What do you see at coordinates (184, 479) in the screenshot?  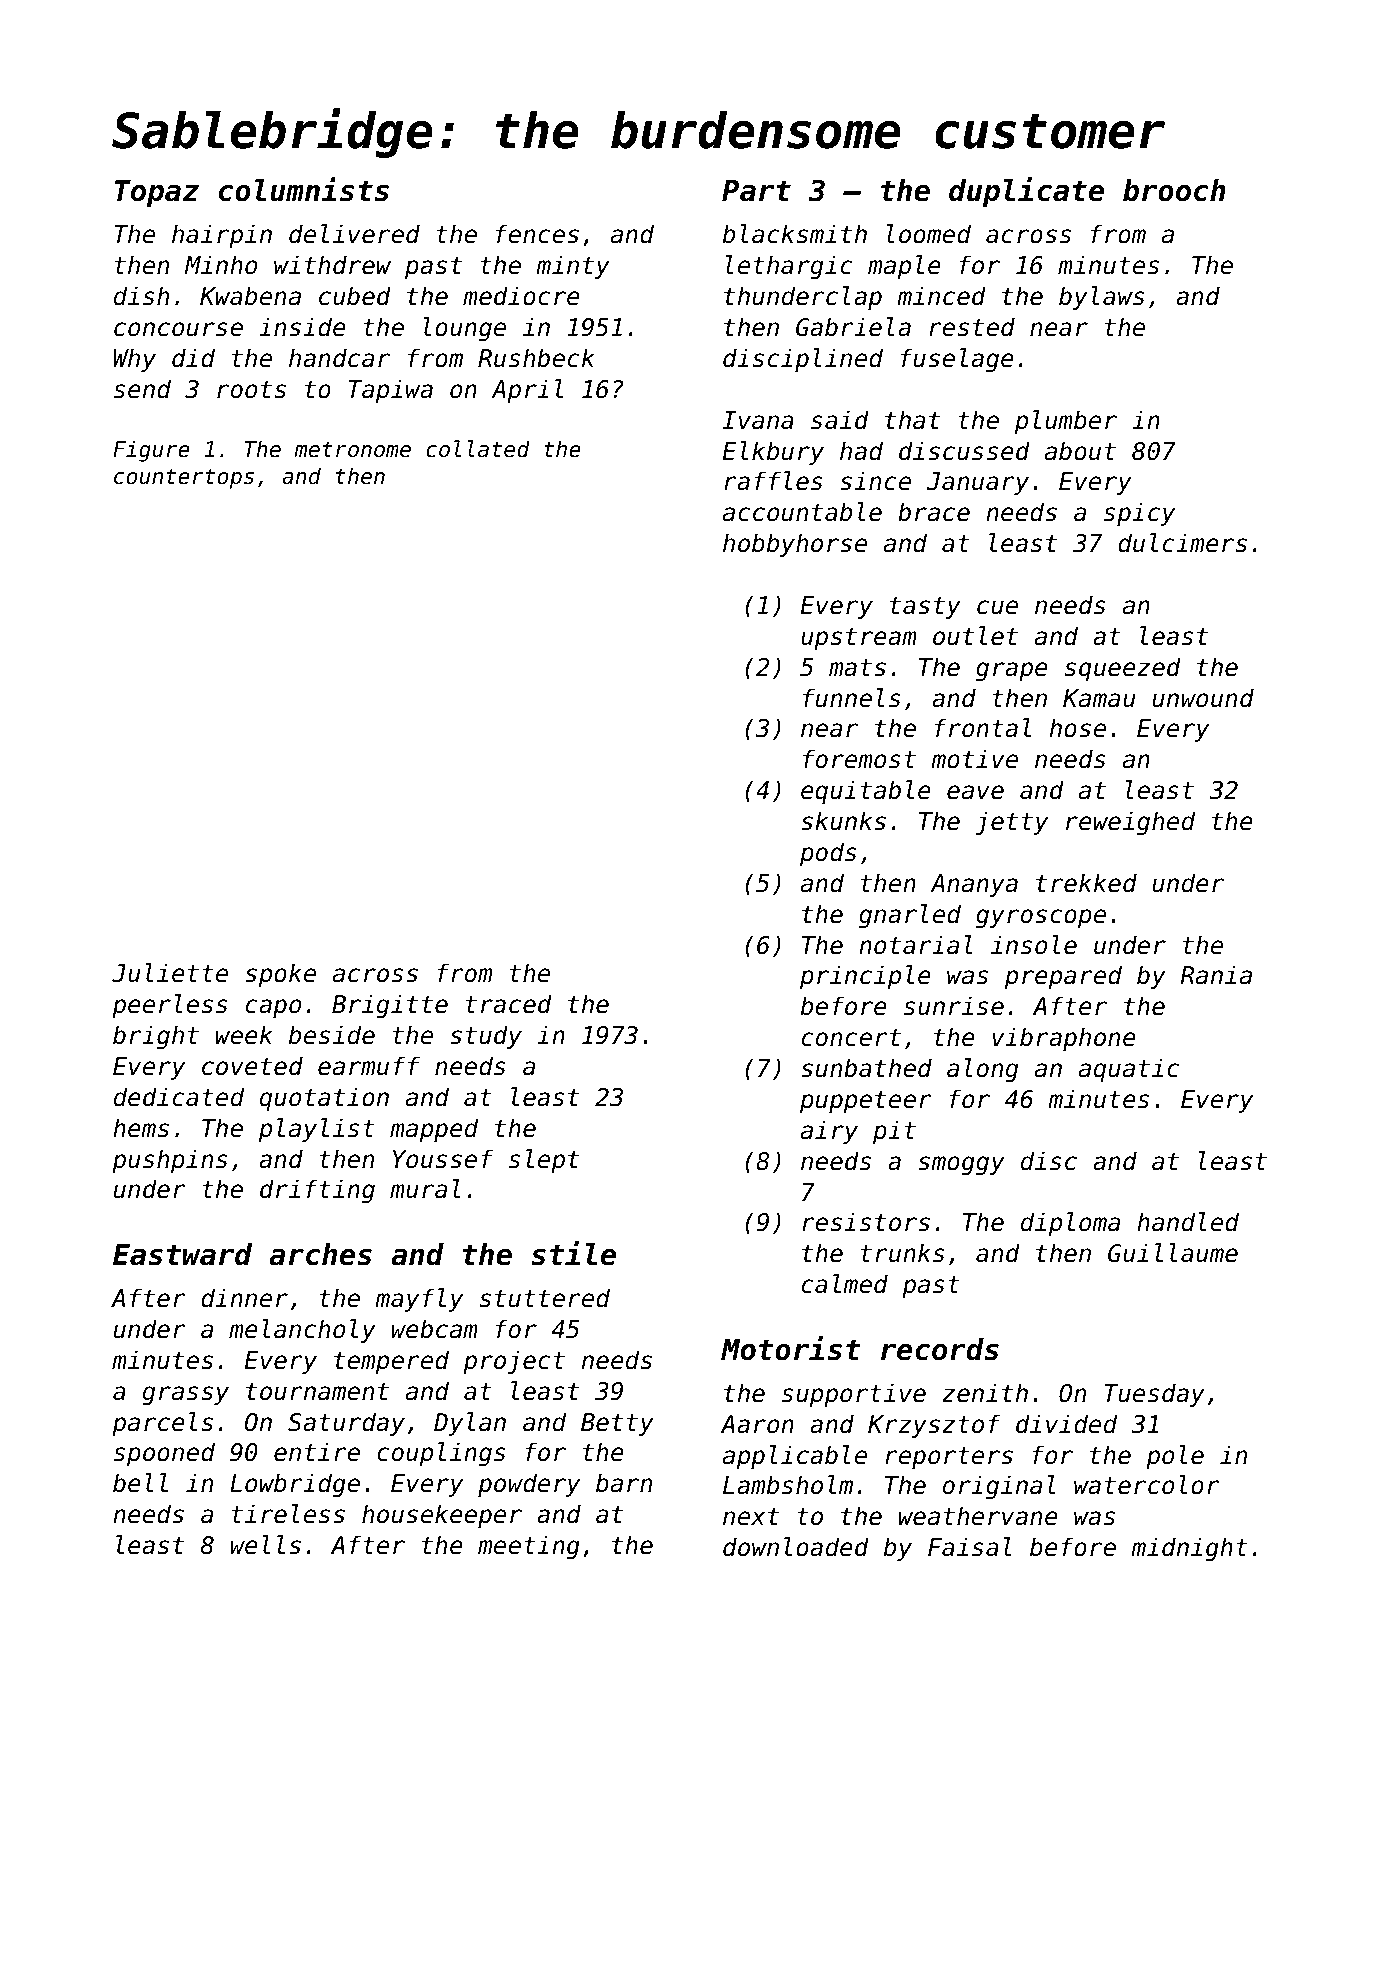 I see `countertops` at bounding box center [184, 479].
